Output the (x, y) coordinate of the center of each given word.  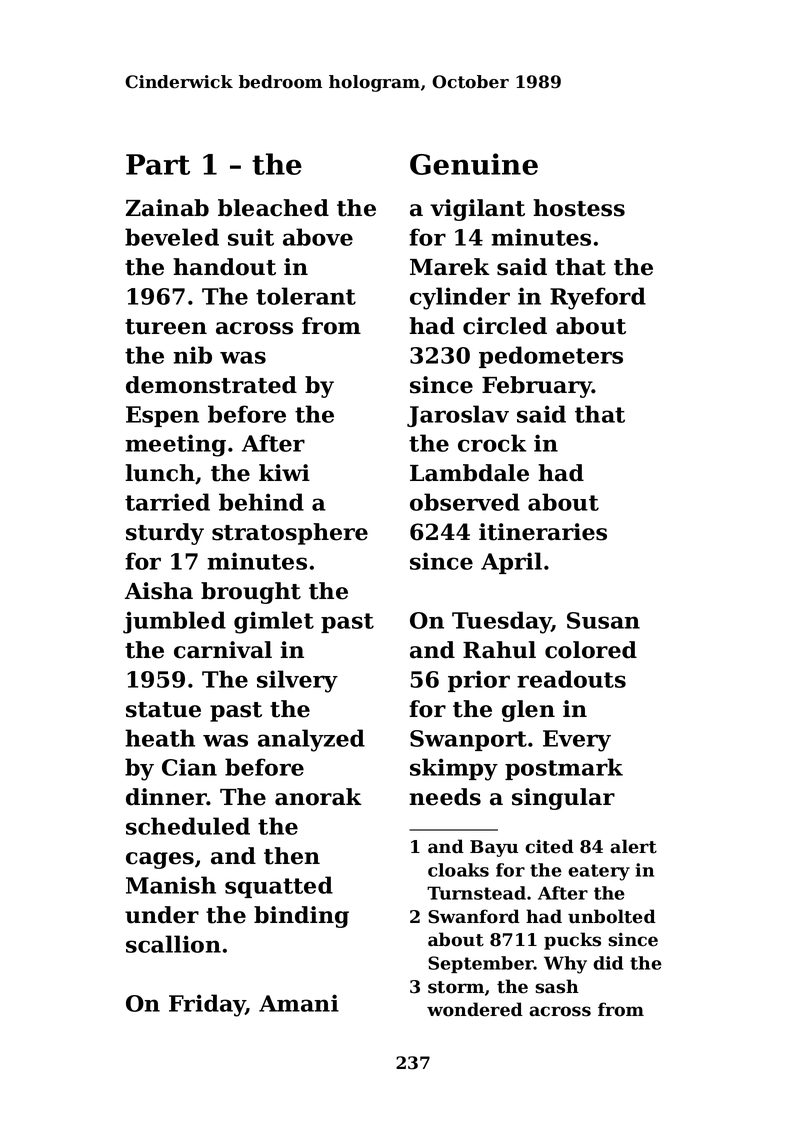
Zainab (167, 208)
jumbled (174, 622)
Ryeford (598, 298)
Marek (449, 267)
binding (301, 917)
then (292, 856)
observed (465, 502)
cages (160, 860)
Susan (603, 620)
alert (633, 846)
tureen (166, 327)
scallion (173, 944)
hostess (579, 208)
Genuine (474, 164)
